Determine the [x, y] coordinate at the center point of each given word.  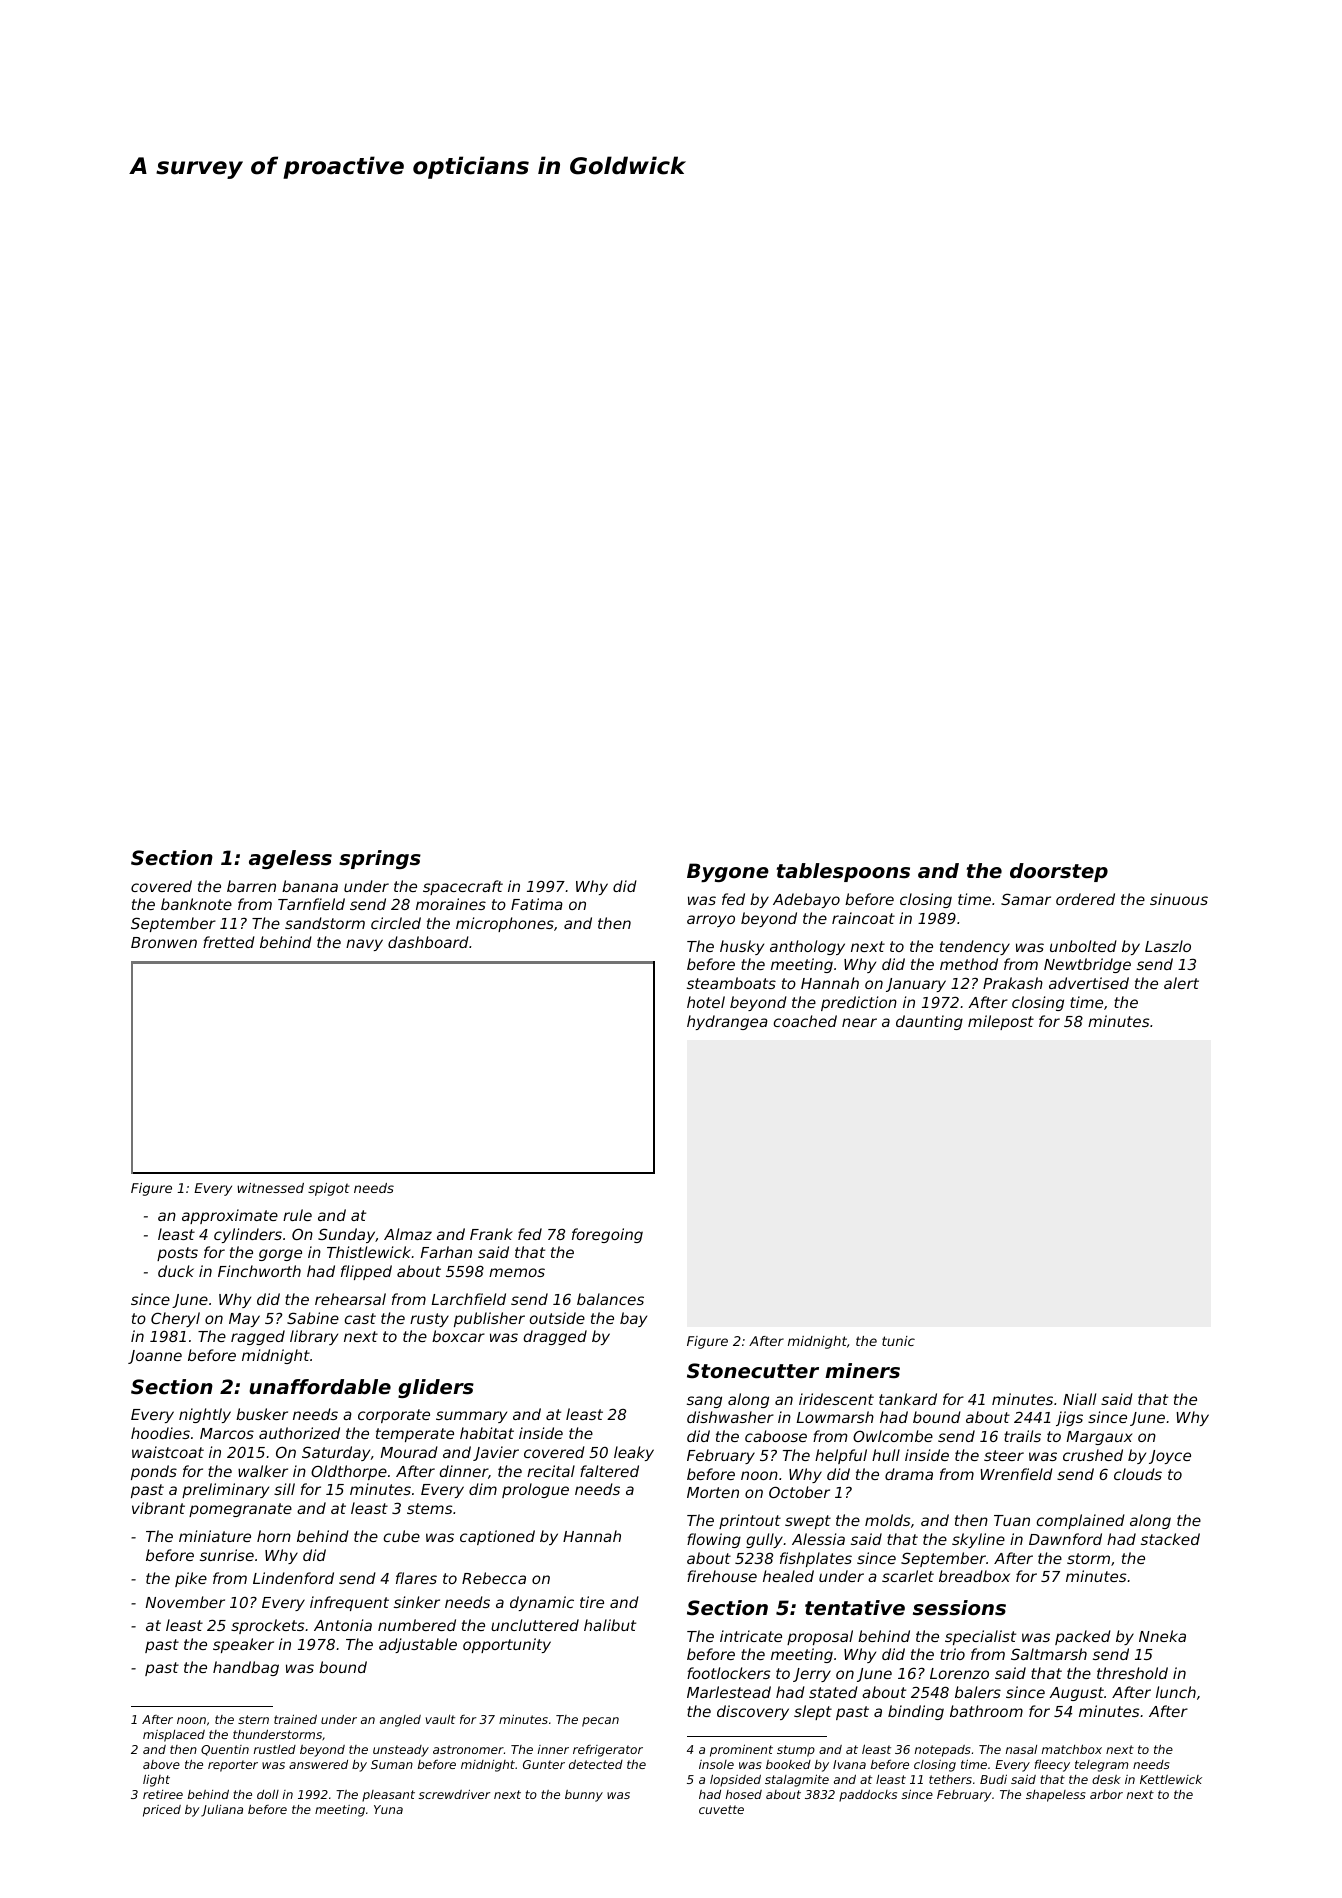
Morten [713, 1492]
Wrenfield [1016, 1474]
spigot [329, 1189]
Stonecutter [753, 1371]
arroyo [711, 921]
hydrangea [727, 1022]
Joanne [155, 1357]
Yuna [388, 1809]
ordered [1085, 899]
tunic [898, 1341]
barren [251, 886]
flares [416, 1578]
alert [1181, 983]
